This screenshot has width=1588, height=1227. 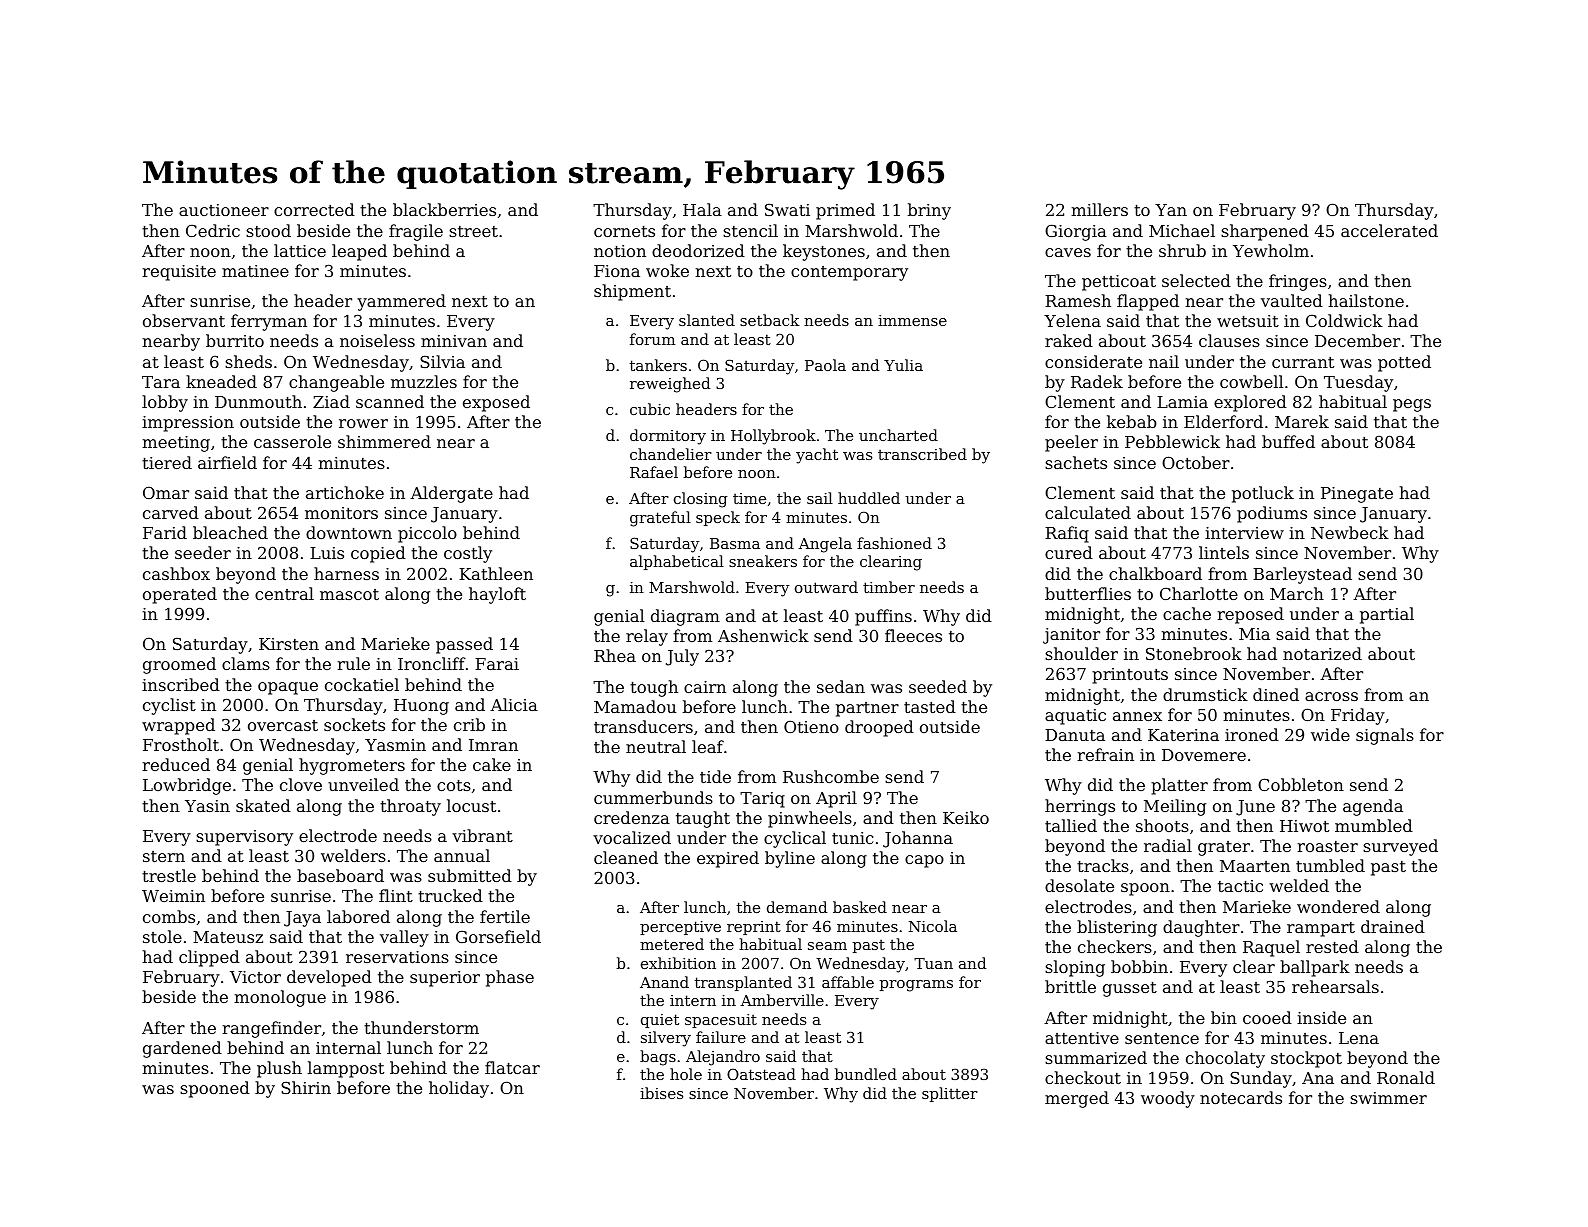 I want to click on blistering, so click(x=1117, y=928).
